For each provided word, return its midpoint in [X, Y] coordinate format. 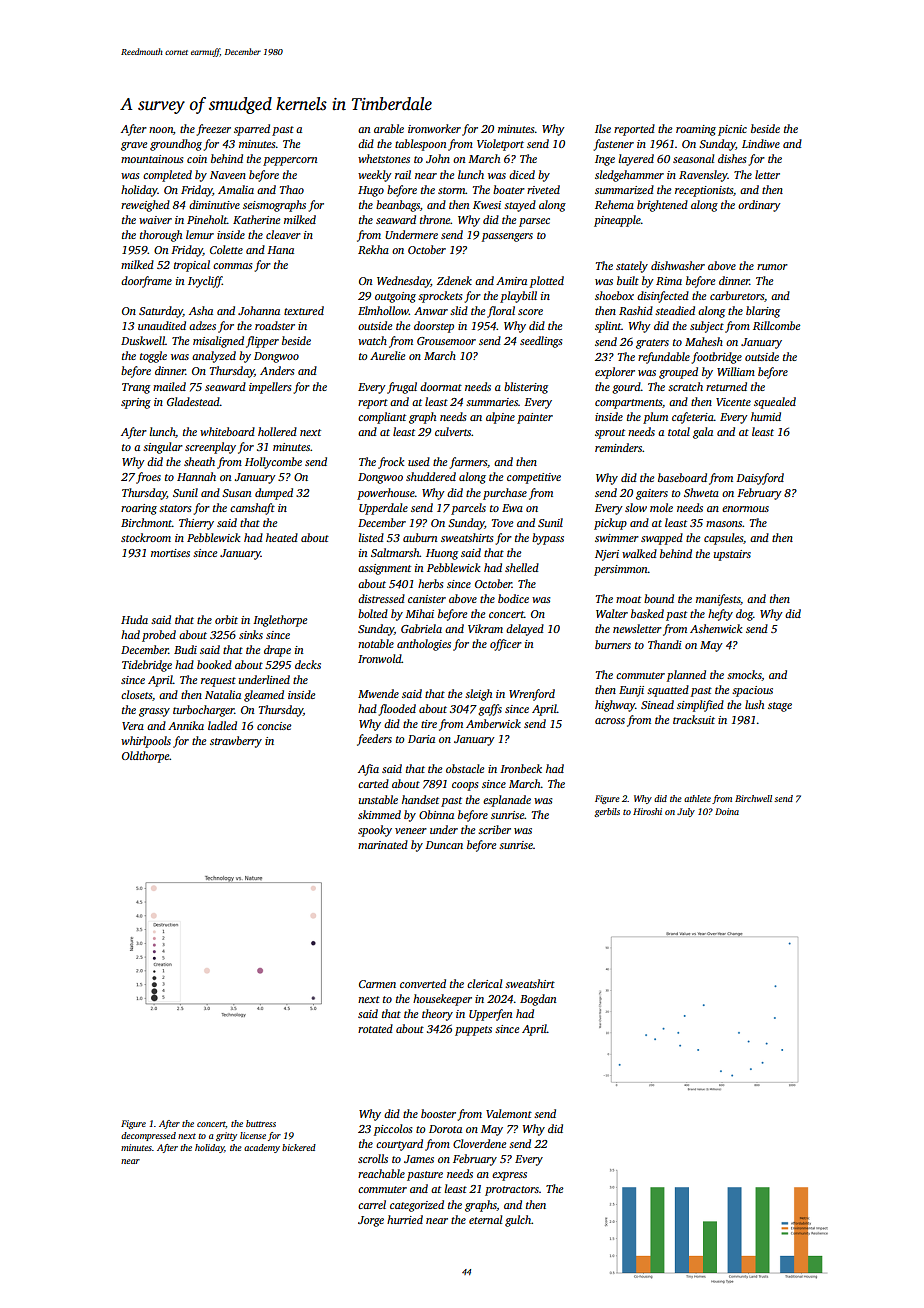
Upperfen [490, 1015]
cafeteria [693, 418]
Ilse [603, 128]
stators [175, 508]
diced [522, 174]
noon [161, 130]
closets [136, 694]
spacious [752, 691]
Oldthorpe [146, 757]
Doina [727, 811]
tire [429, 724]
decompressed [148, 1136]
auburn [420, 537]
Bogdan [538, 1000]
